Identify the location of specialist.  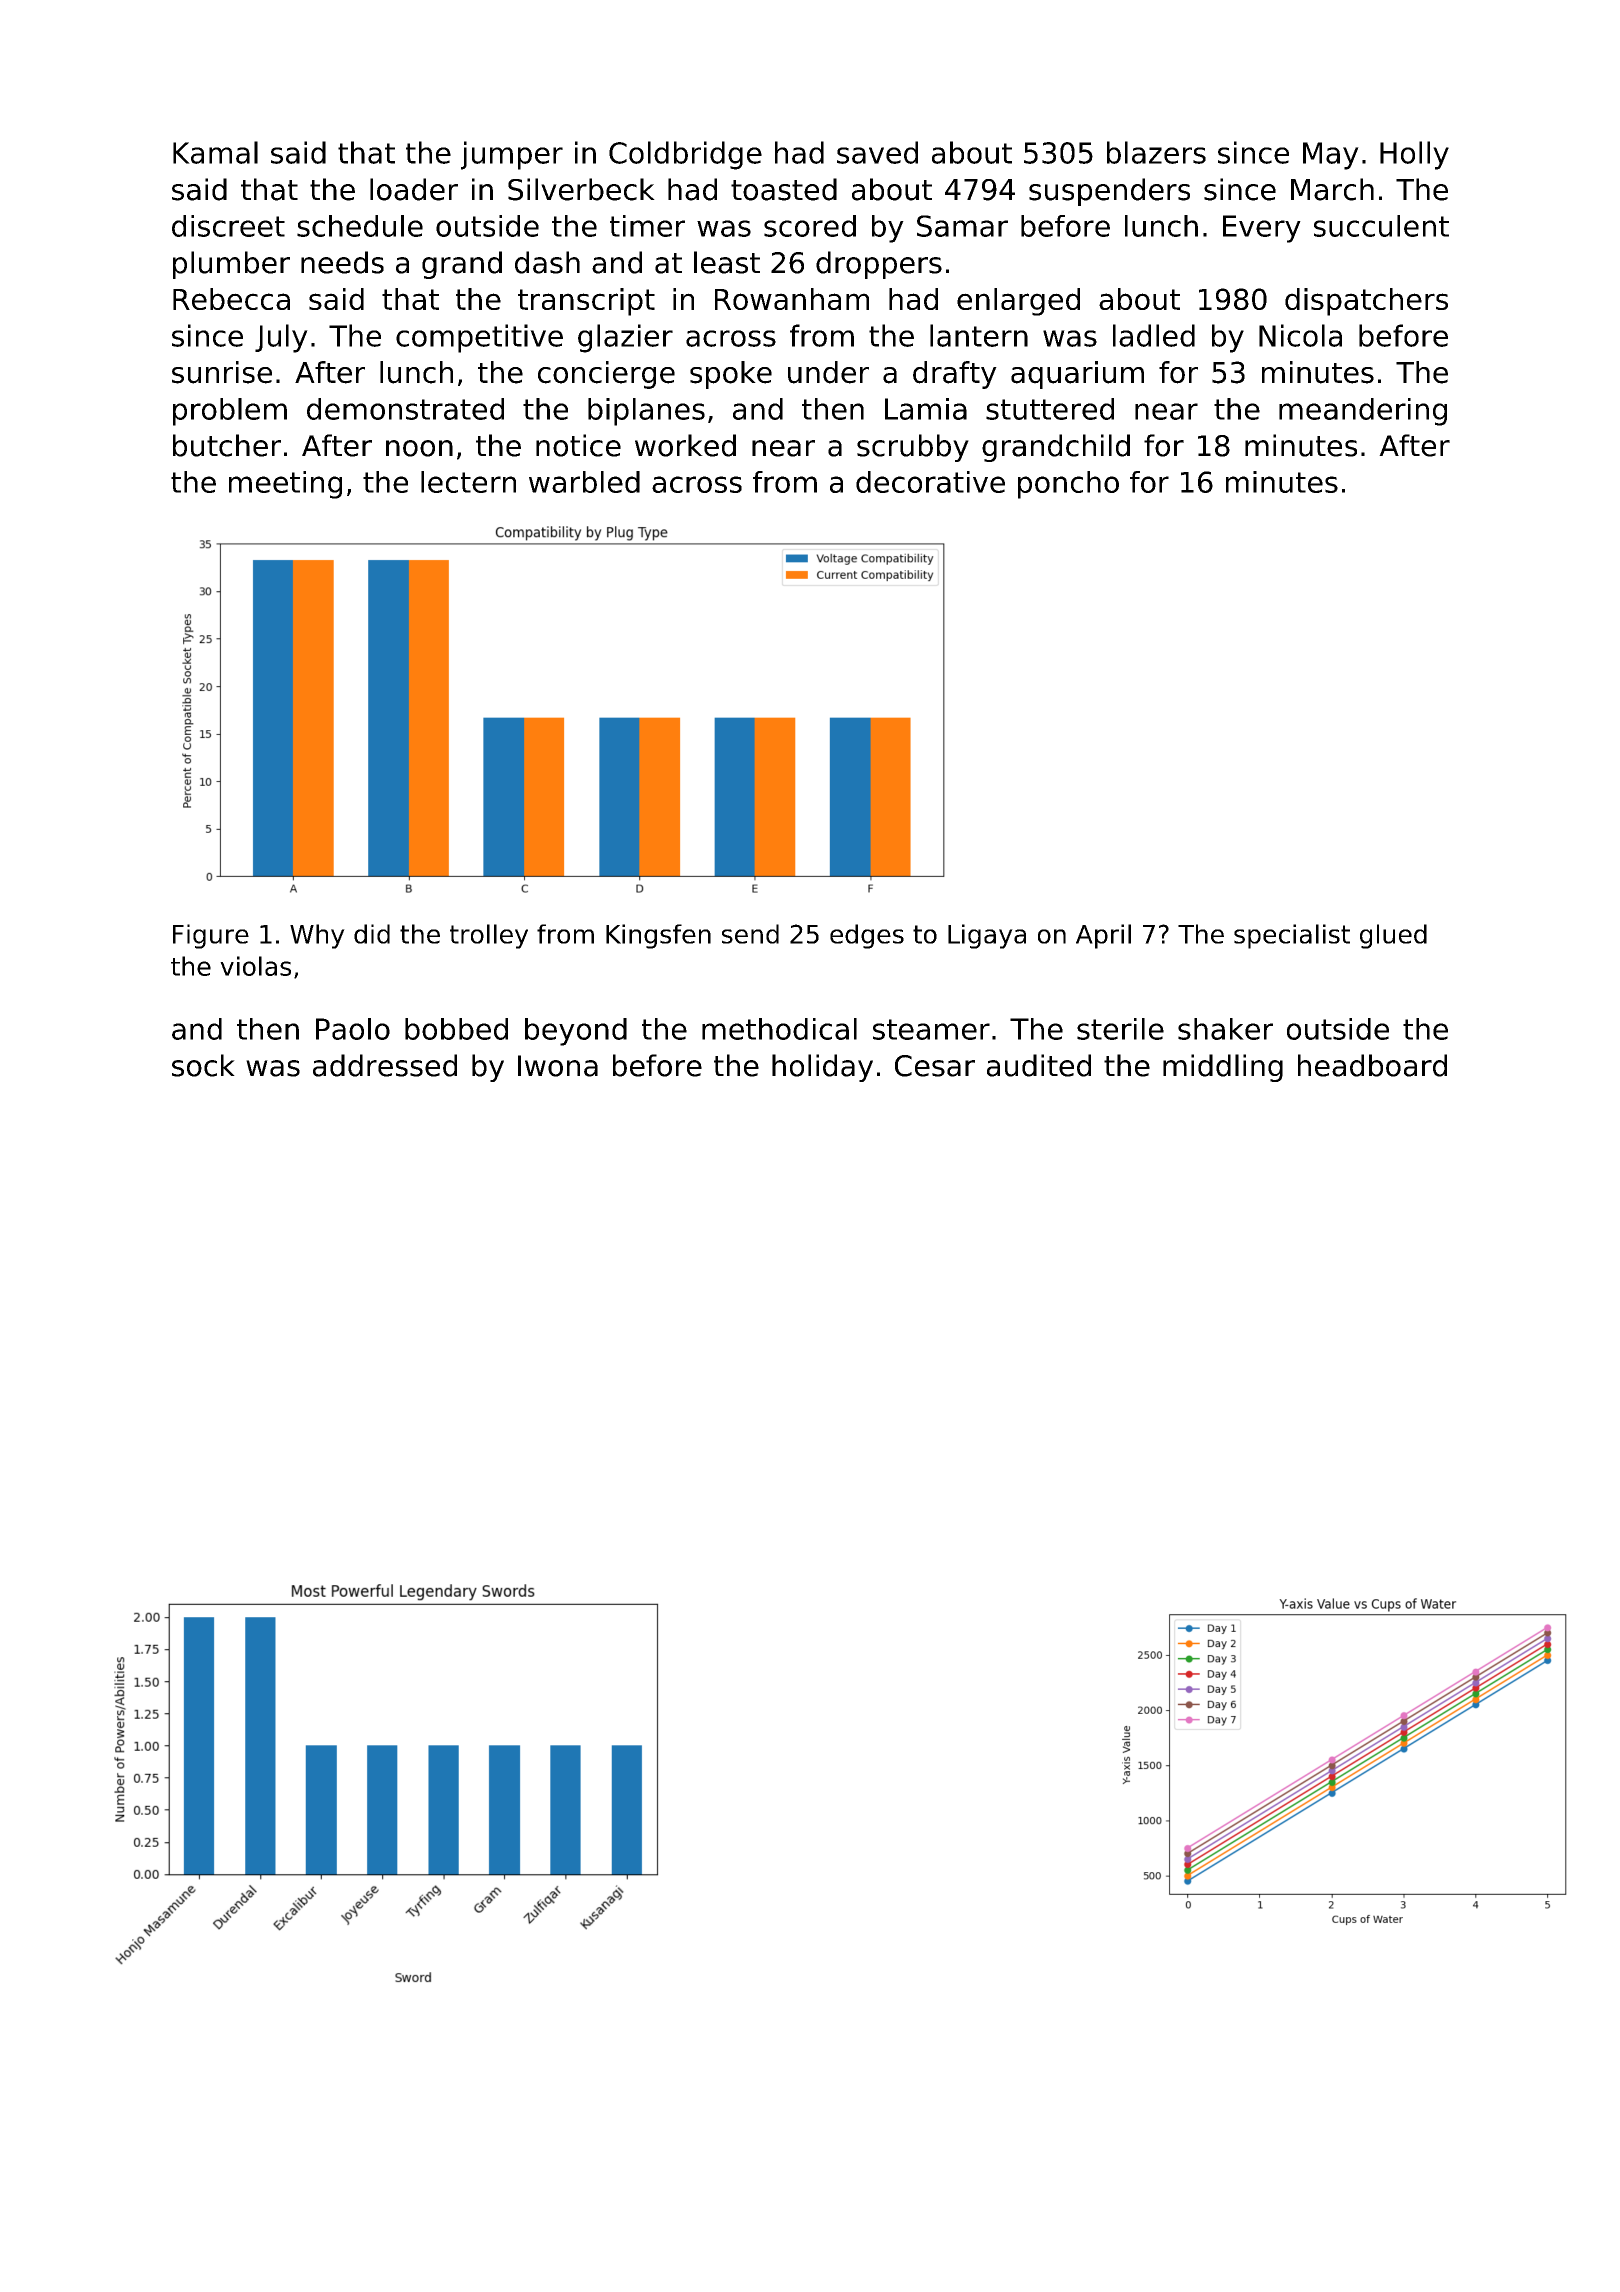
(1292, 936).
